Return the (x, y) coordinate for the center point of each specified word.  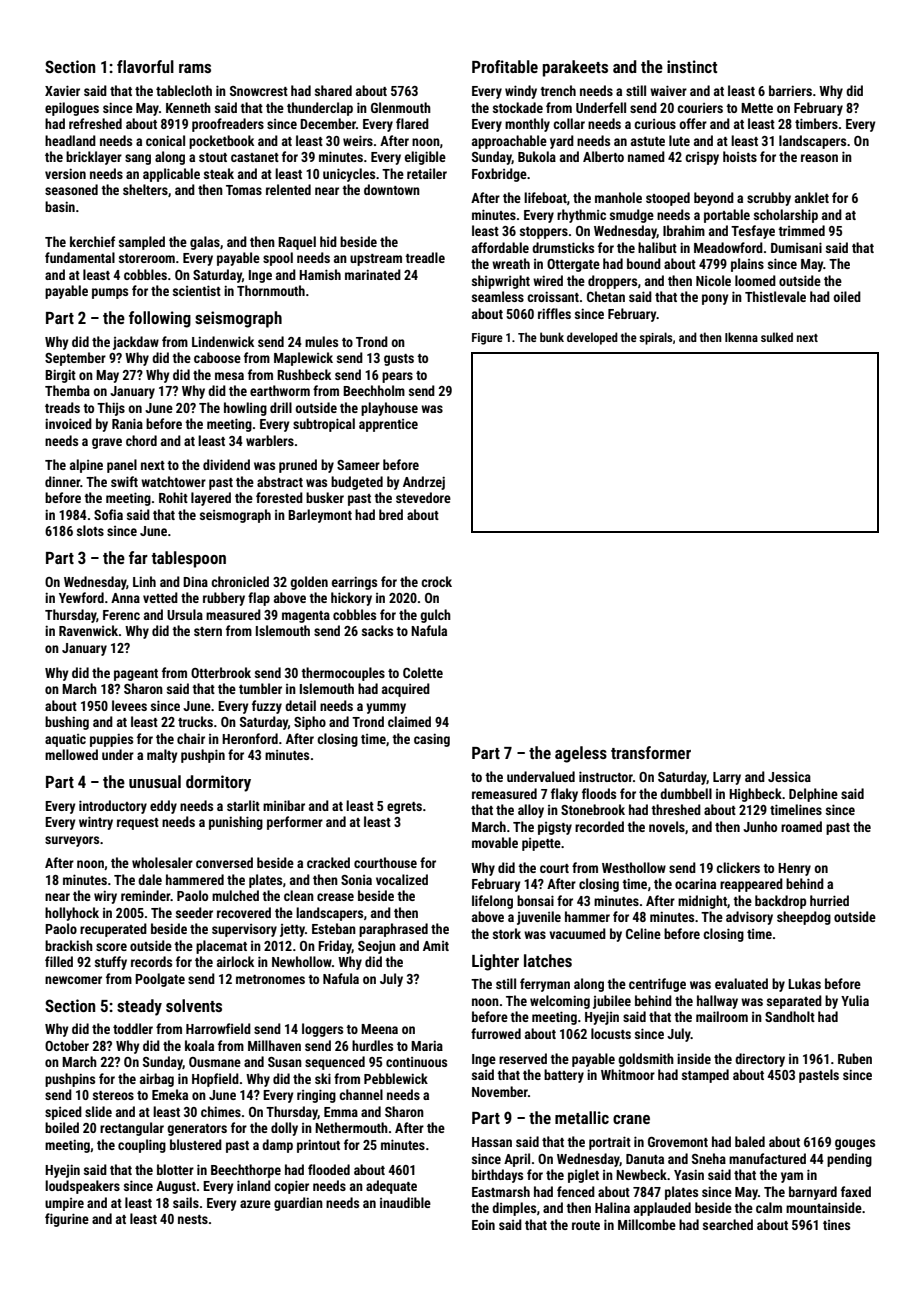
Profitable (505, 66)
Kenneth (188, 107)
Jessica (789, 777)
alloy (531, 811)
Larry (727, 778)
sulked (777, 337)
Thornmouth (271, 290)
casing (432, 740)
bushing (67, 723)
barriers (790, 90)
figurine (67, 1220)
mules (321, 341)
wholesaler (162, 862)
